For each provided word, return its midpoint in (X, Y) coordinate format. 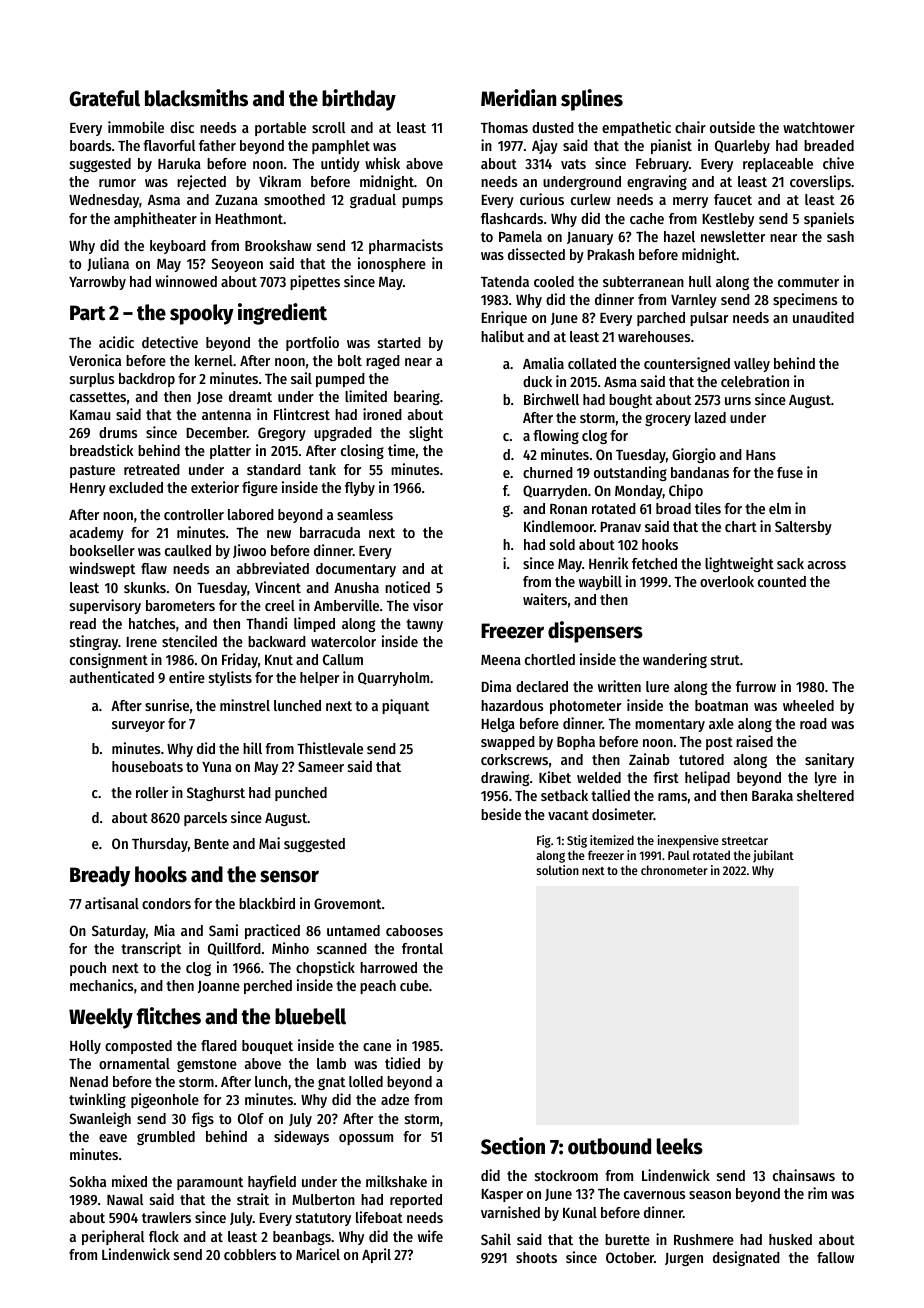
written (619, 686)
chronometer (674, 870)
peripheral (113, 1237)
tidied (402, 1063)
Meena (501, 660)
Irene (142, 642)
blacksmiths (196, 98)
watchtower (819, 127)
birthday (359, 100)
